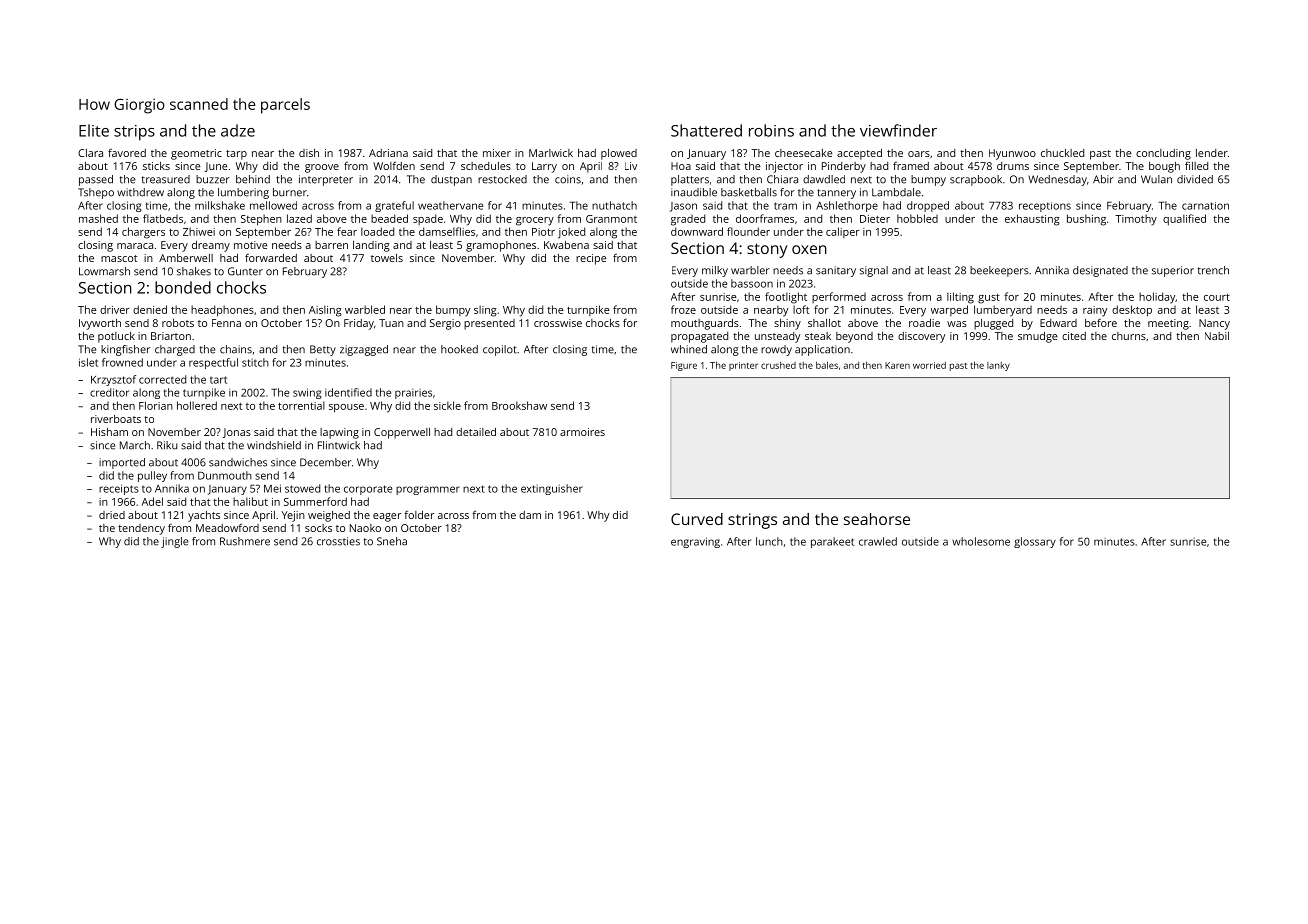 This screenshot has width=1308, height=924. What do you see at coordinates (1062, 153) in the screenshot?
I see `chuckled` at bounding box center [1062, 153].
